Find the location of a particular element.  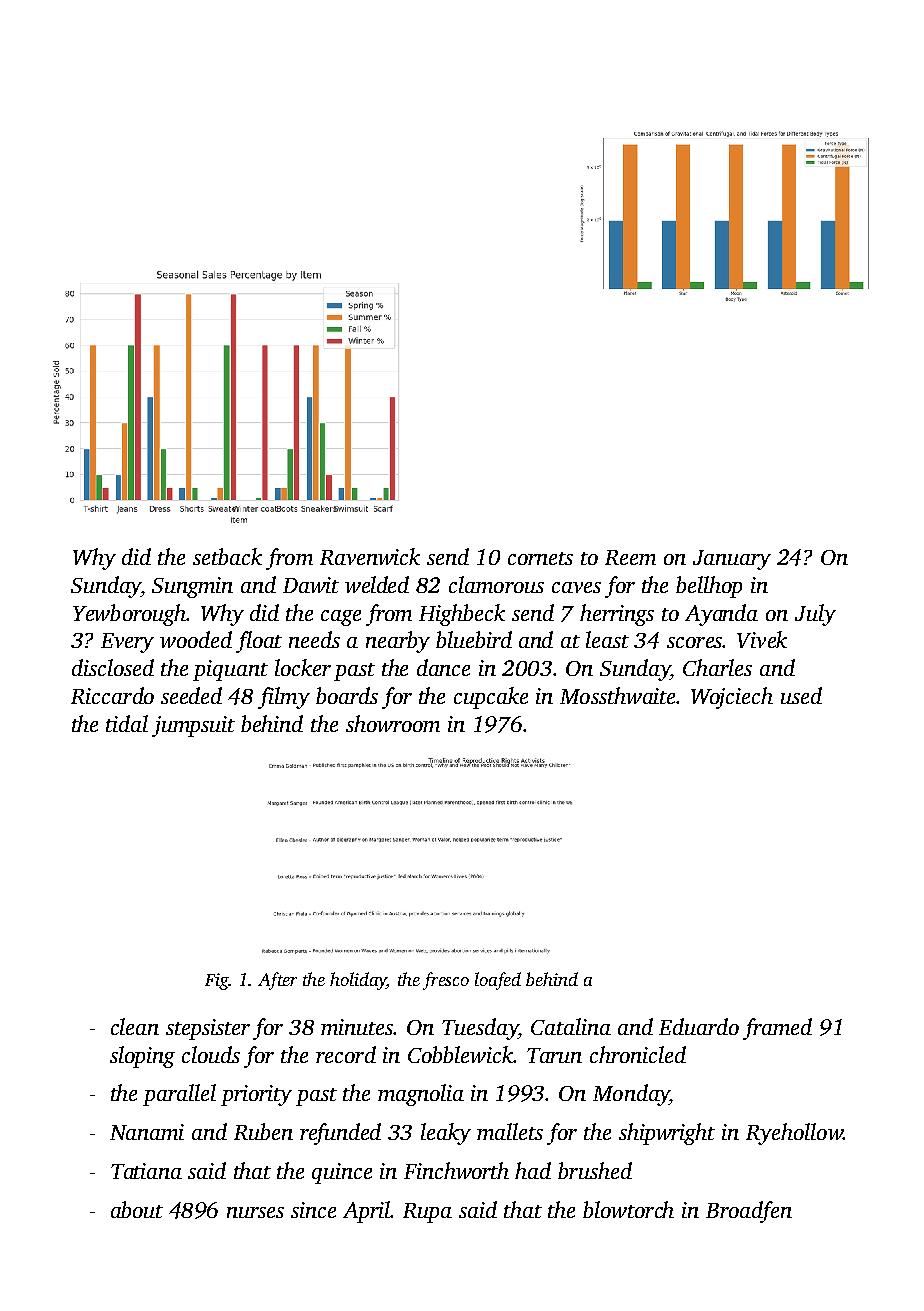

cupcake is located at coordinates (491, 698).
